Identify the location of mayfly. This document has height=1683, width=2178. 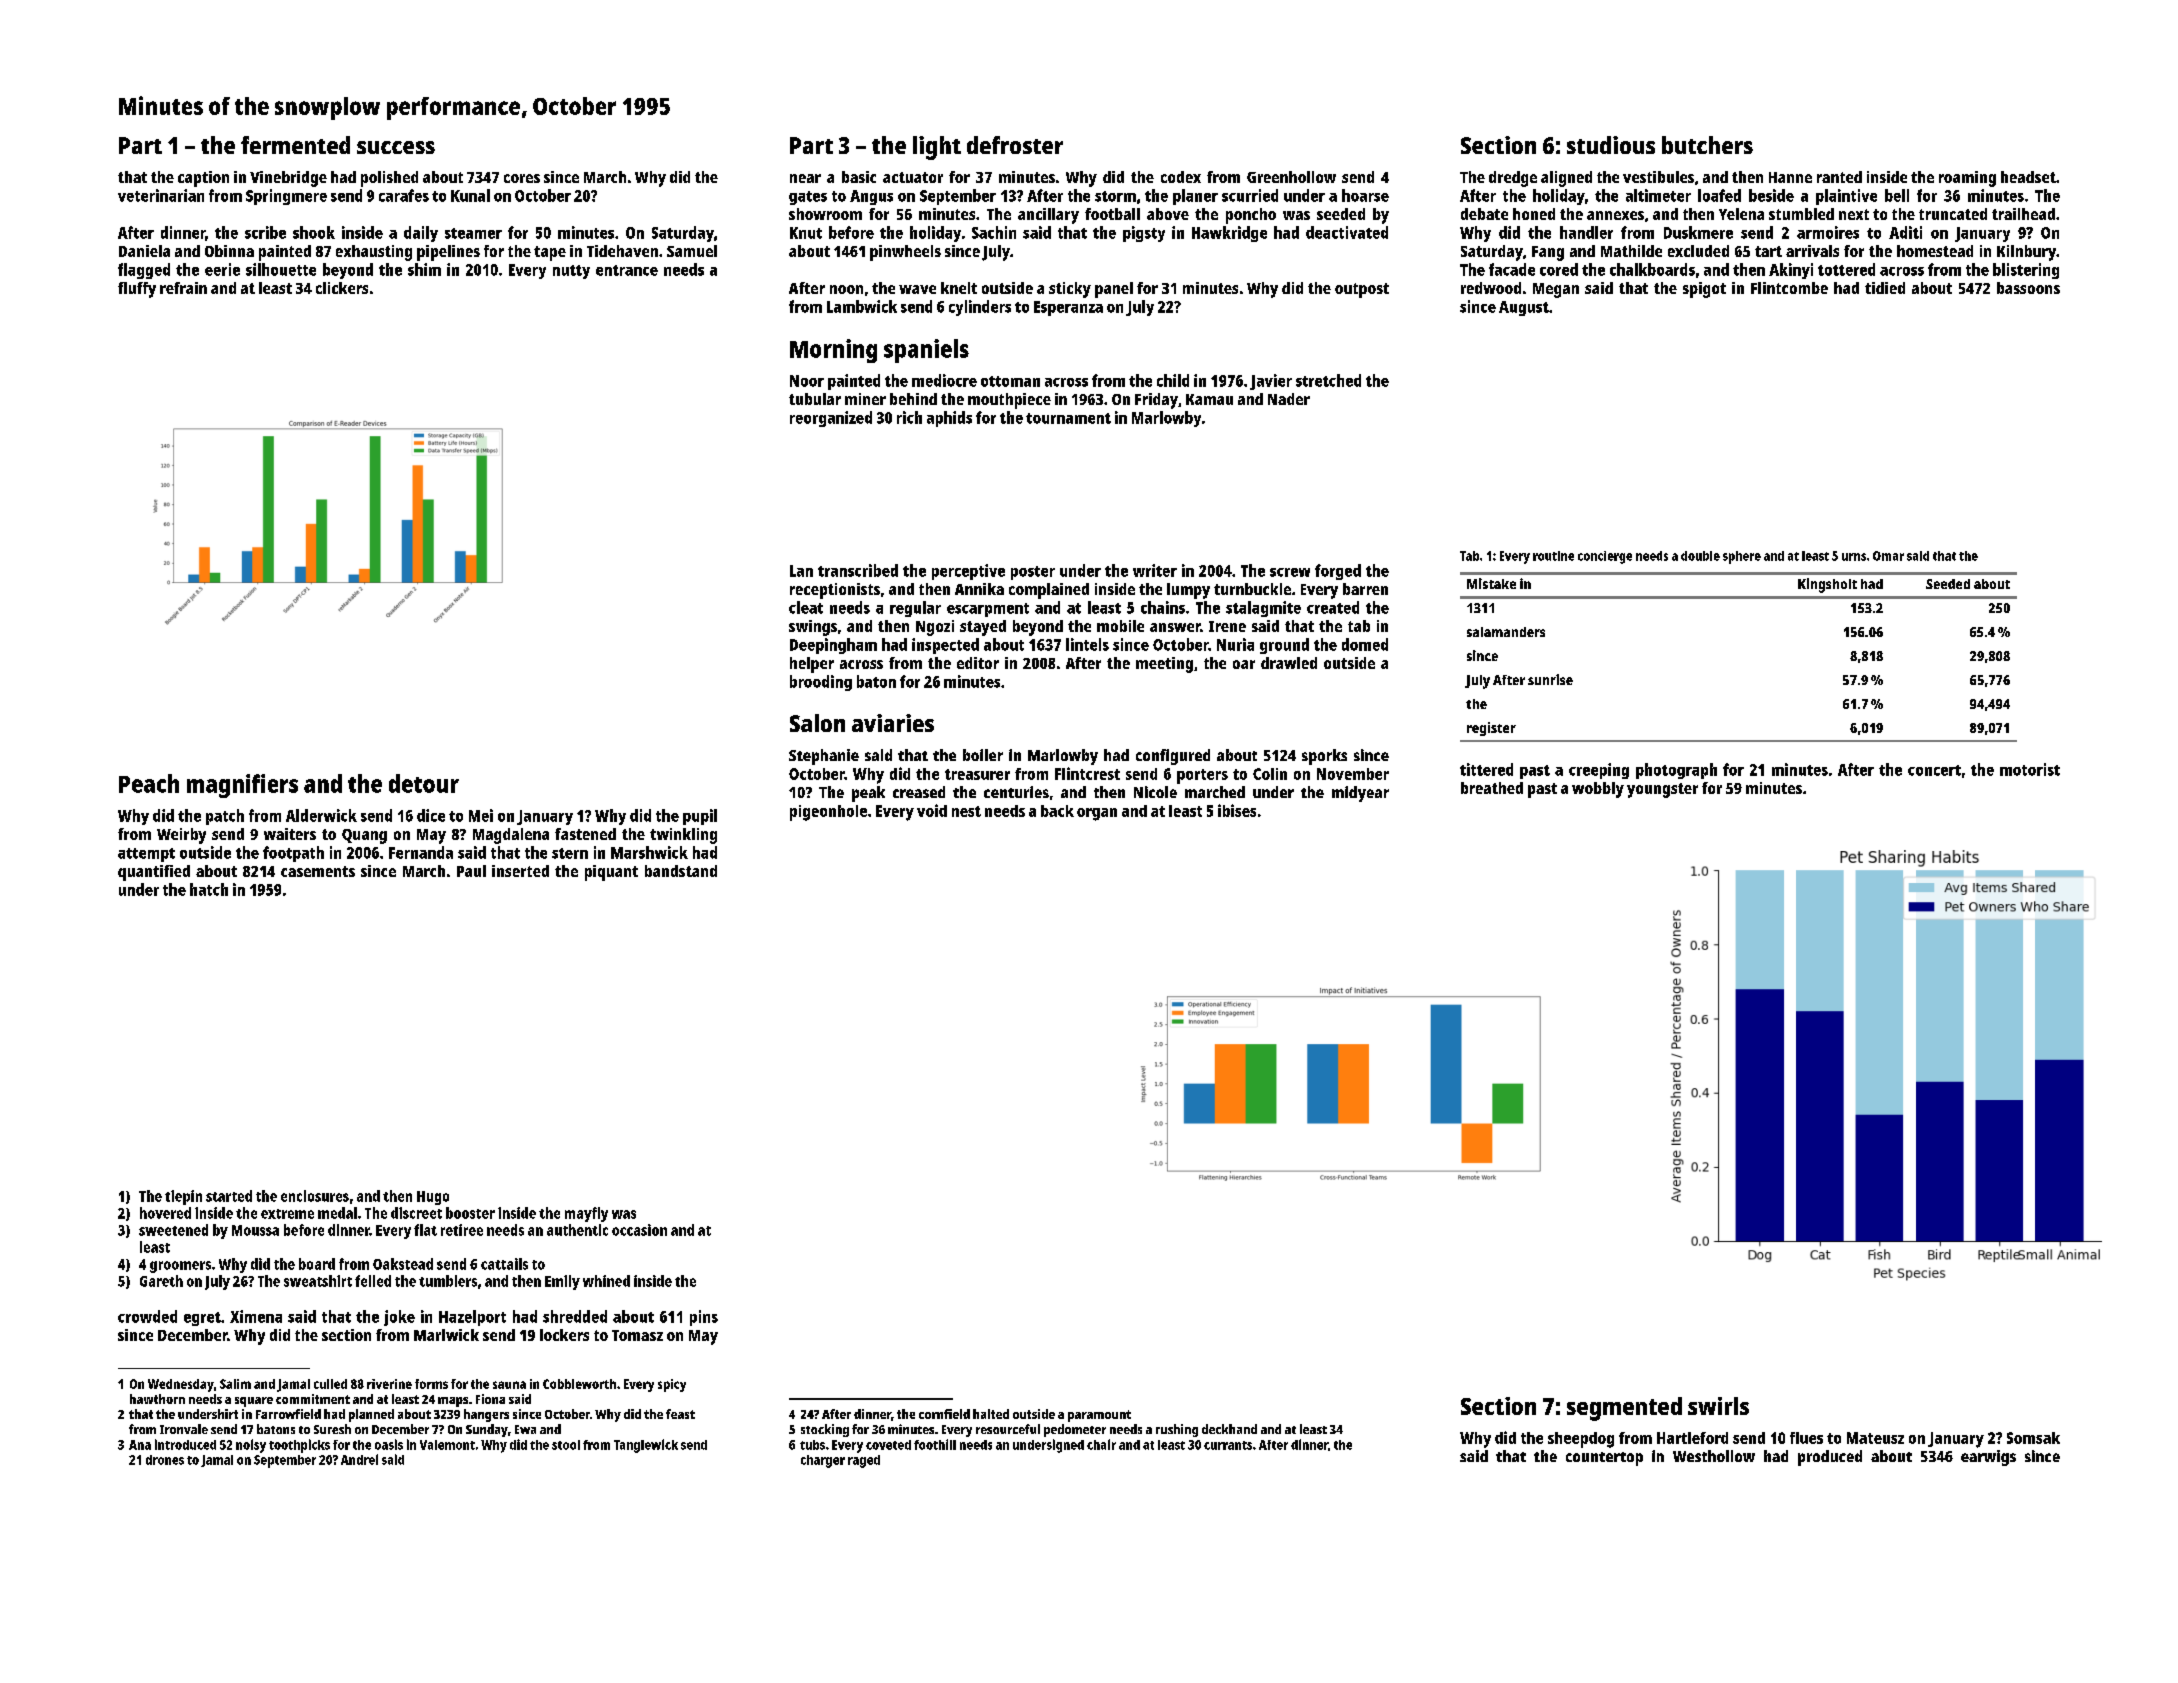
(586, 1214).
